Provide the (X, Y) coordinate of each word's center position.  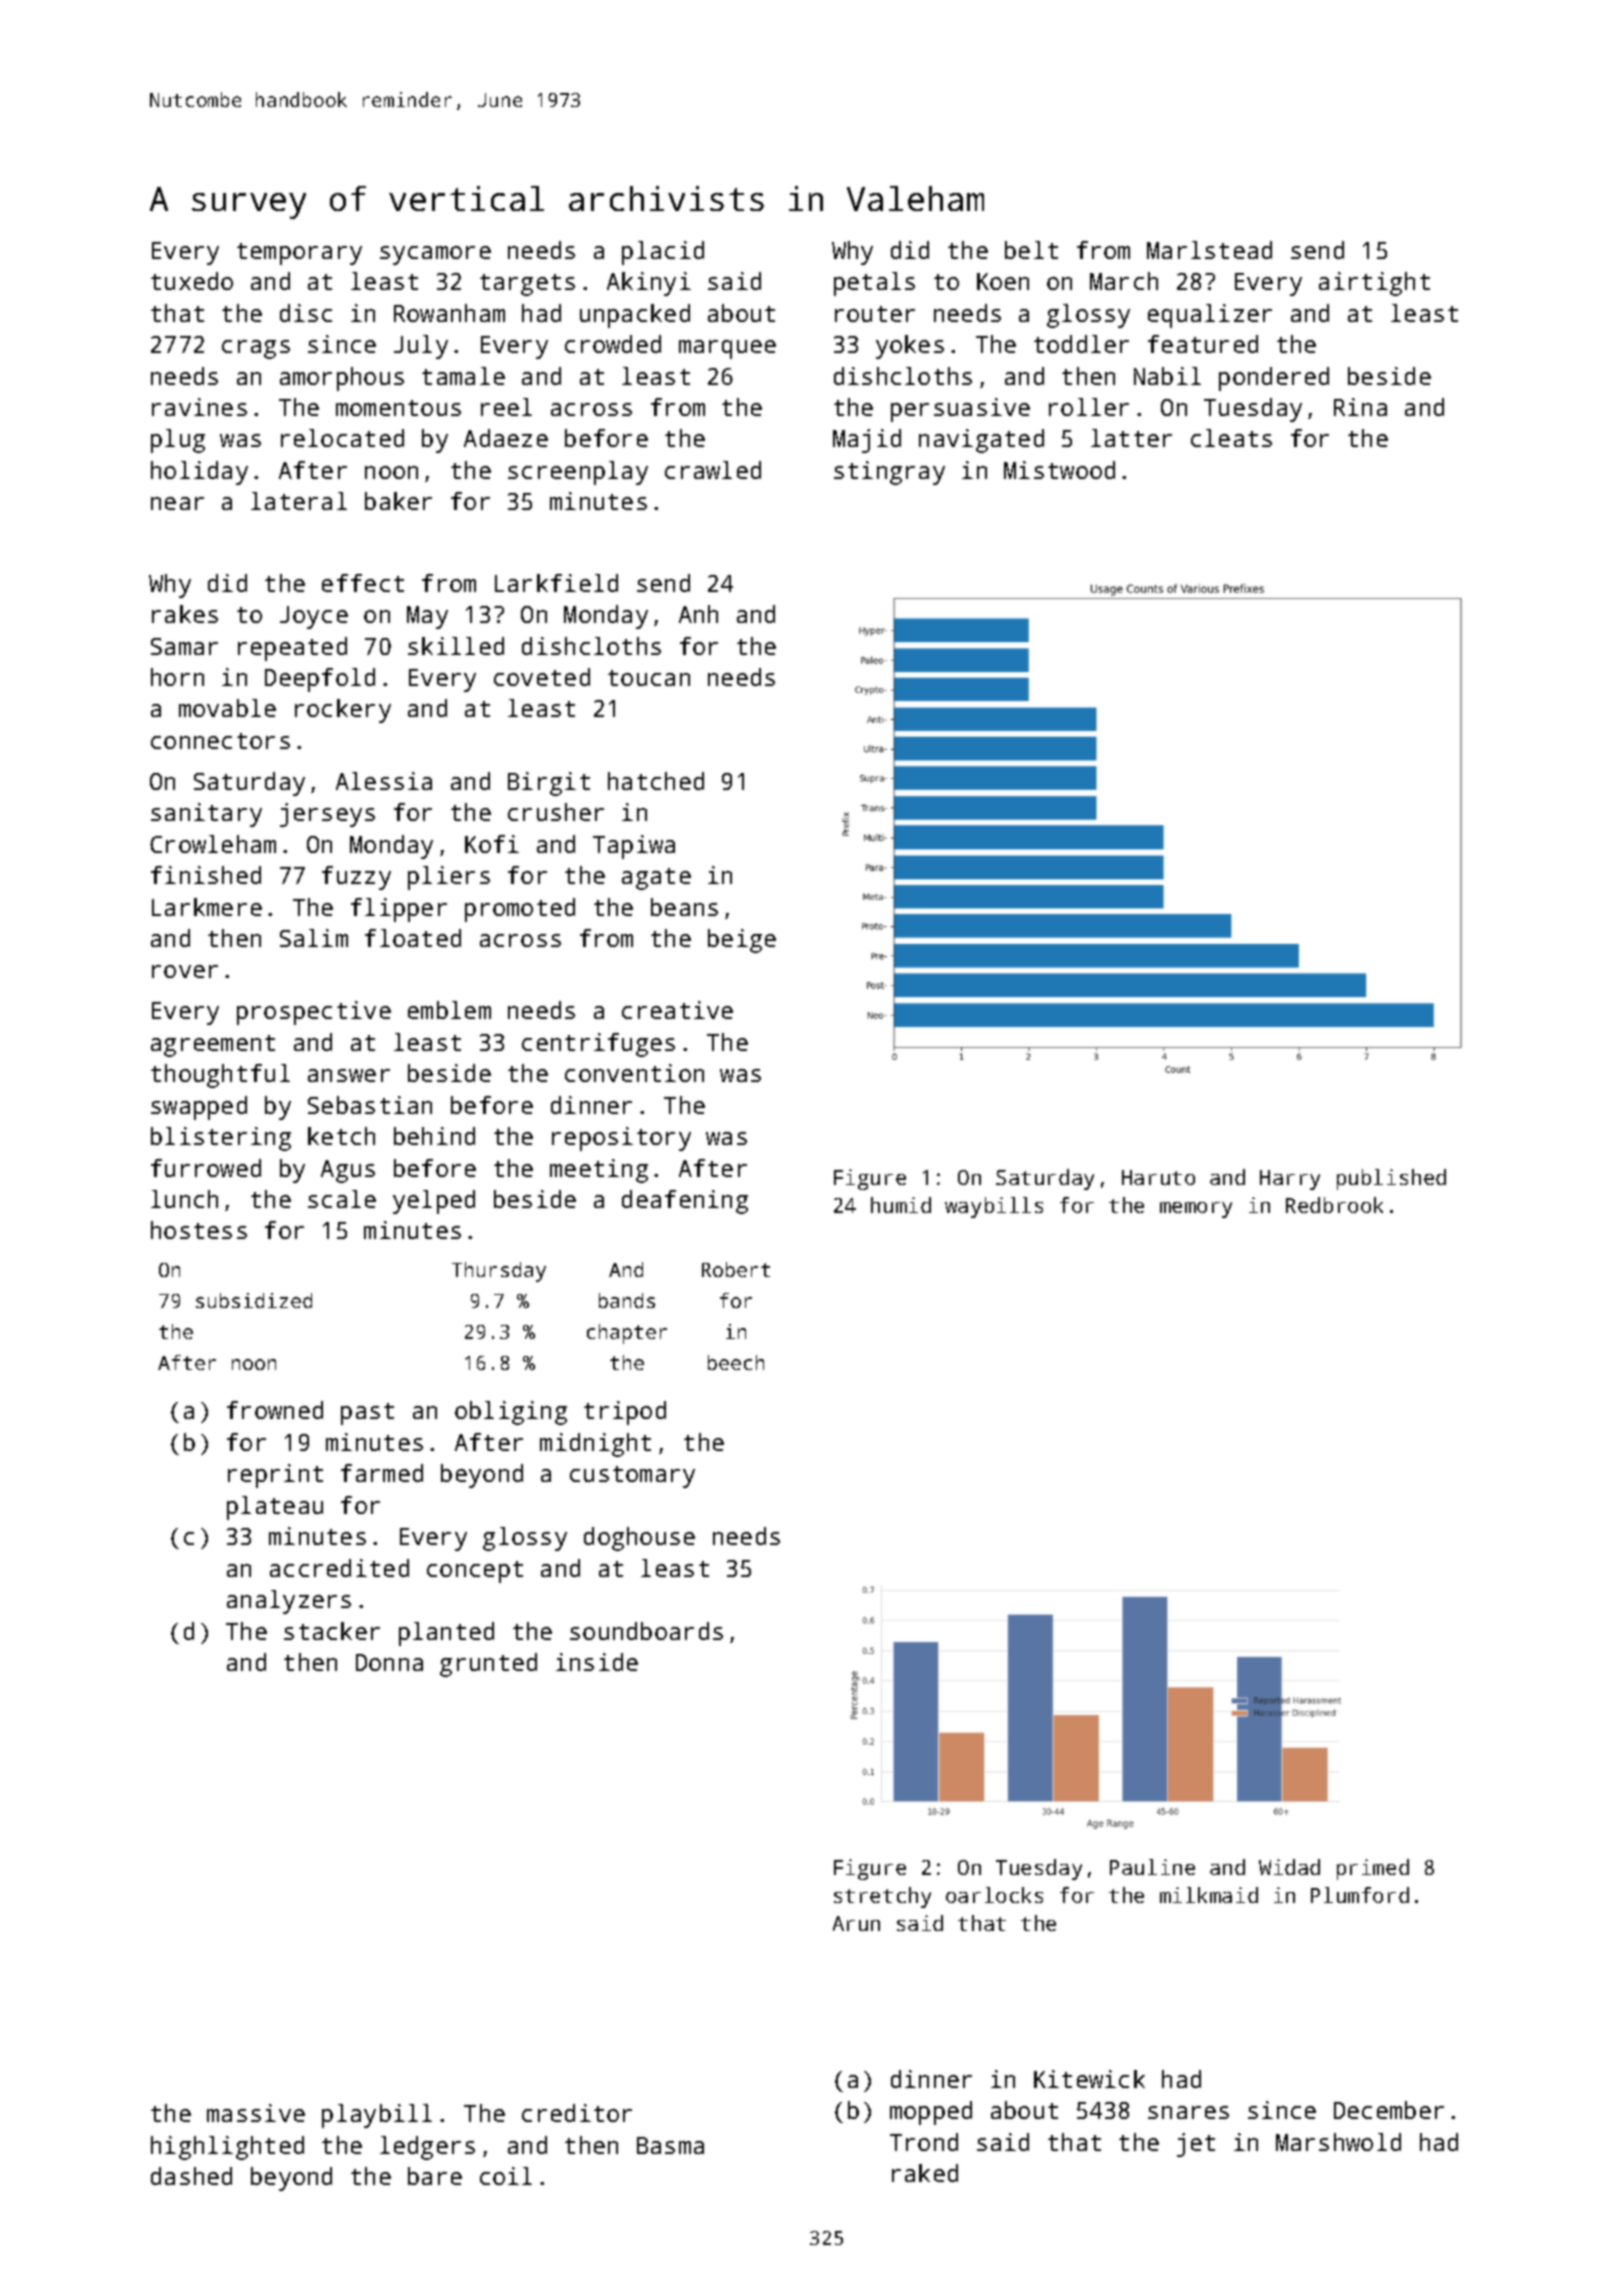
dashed (191, 2176)
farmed (382, 1473)
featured (1203, 344)
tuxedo (192, 281)
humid (901, 1205)
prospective (314, 1013)
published (1391, 1179)
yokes (910, 347)
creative (677, 1010)
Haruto (1158, 1177)
